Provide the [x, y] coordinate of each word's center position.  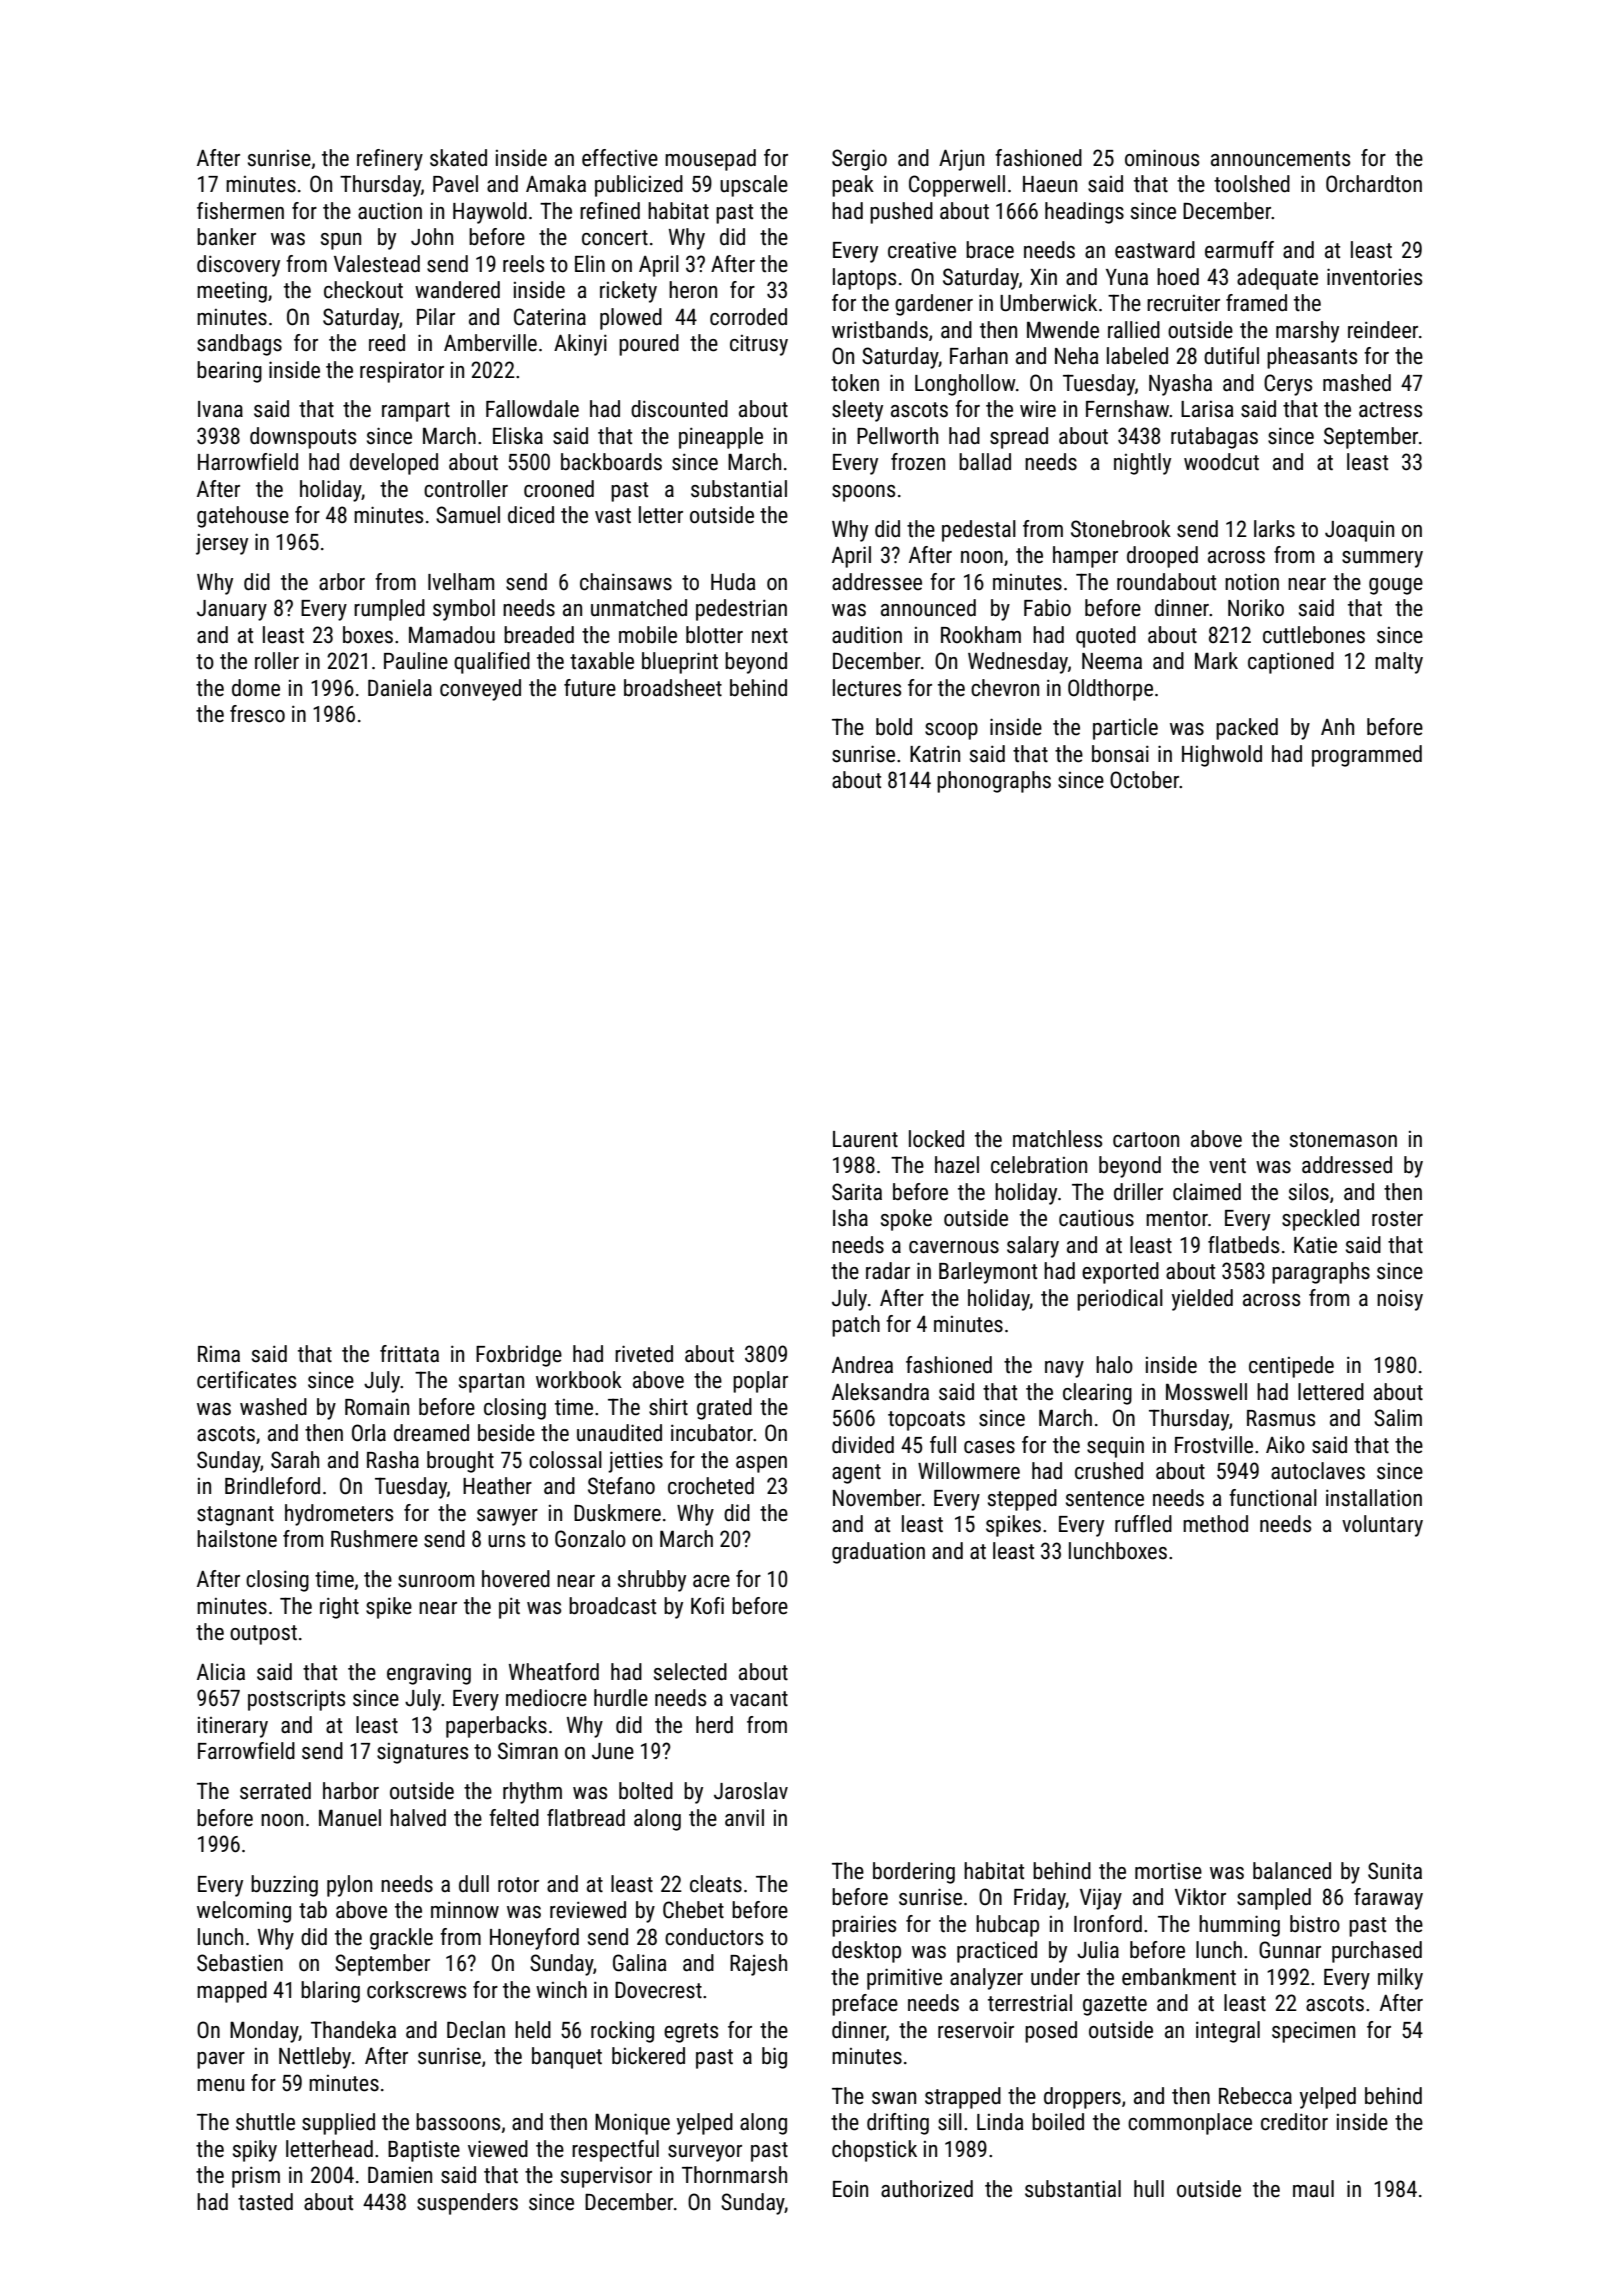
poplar [760, 1382]
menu [220, 2085]
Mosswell [1206, 1392]
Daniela [400, 688]
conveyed [480, 690]
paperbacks [496, 1727]
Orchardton [1374, 184]
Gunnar [1290, 1950]
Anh [1337, 726]
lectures [867, 688]
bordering [914, 1873]
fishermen [240, 211]
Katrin [935, 754]
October [1144, 780]
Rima [219, 1354]
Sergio [859, 160]
